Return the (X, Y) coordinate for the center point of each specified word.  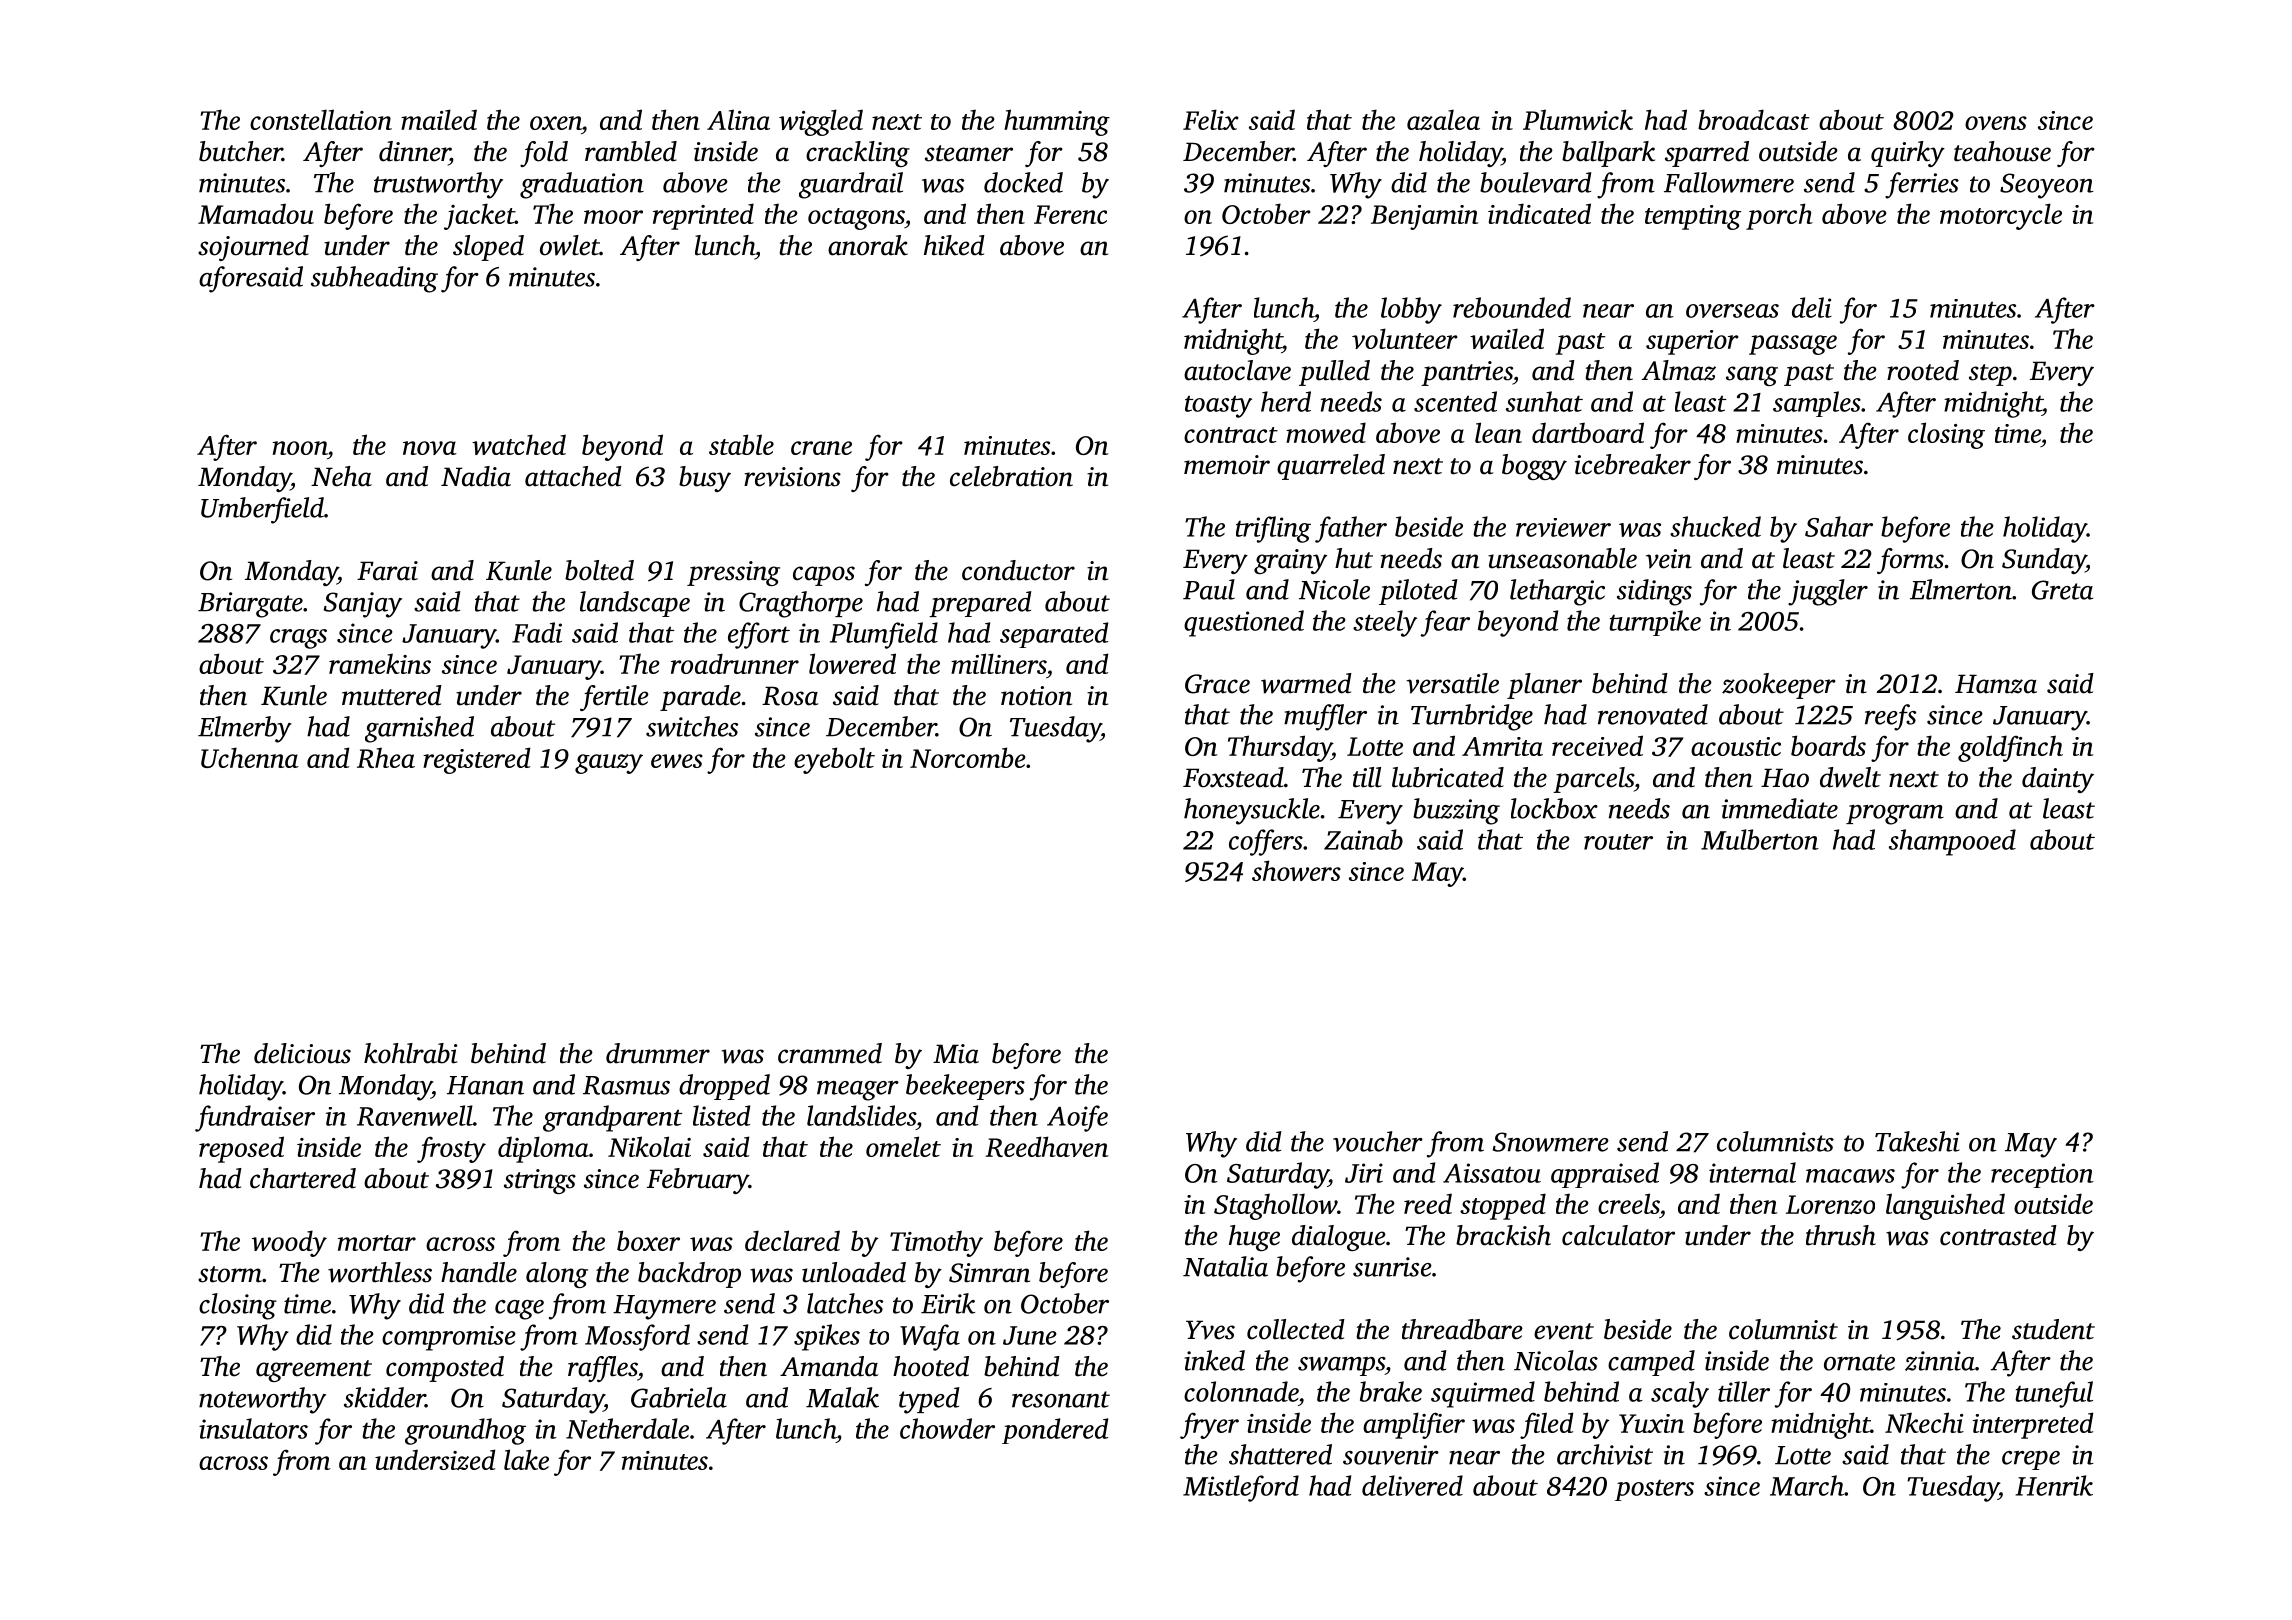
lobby (1411, 310)
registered (476, 760)
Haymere (664, 1307)
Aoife (1077, 1118)
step (1990, 375)
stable (741, 444)
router (1618, 842)
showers (1296, 870)
